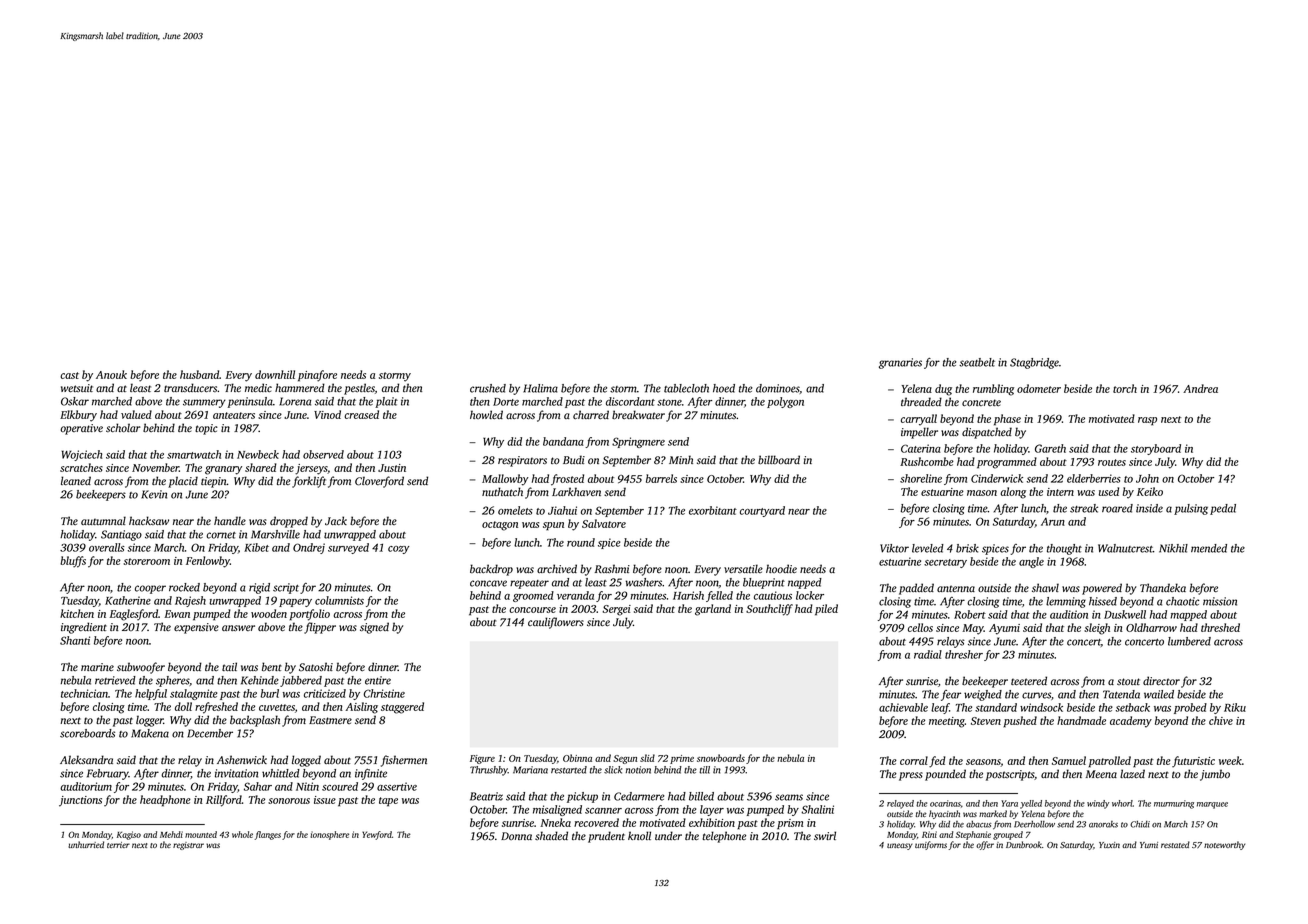 The image size is (1308, 924). What do you see at coordinates (1156, 449) in the image?
I see `storyboard` at bounding box center [1156, 449].
